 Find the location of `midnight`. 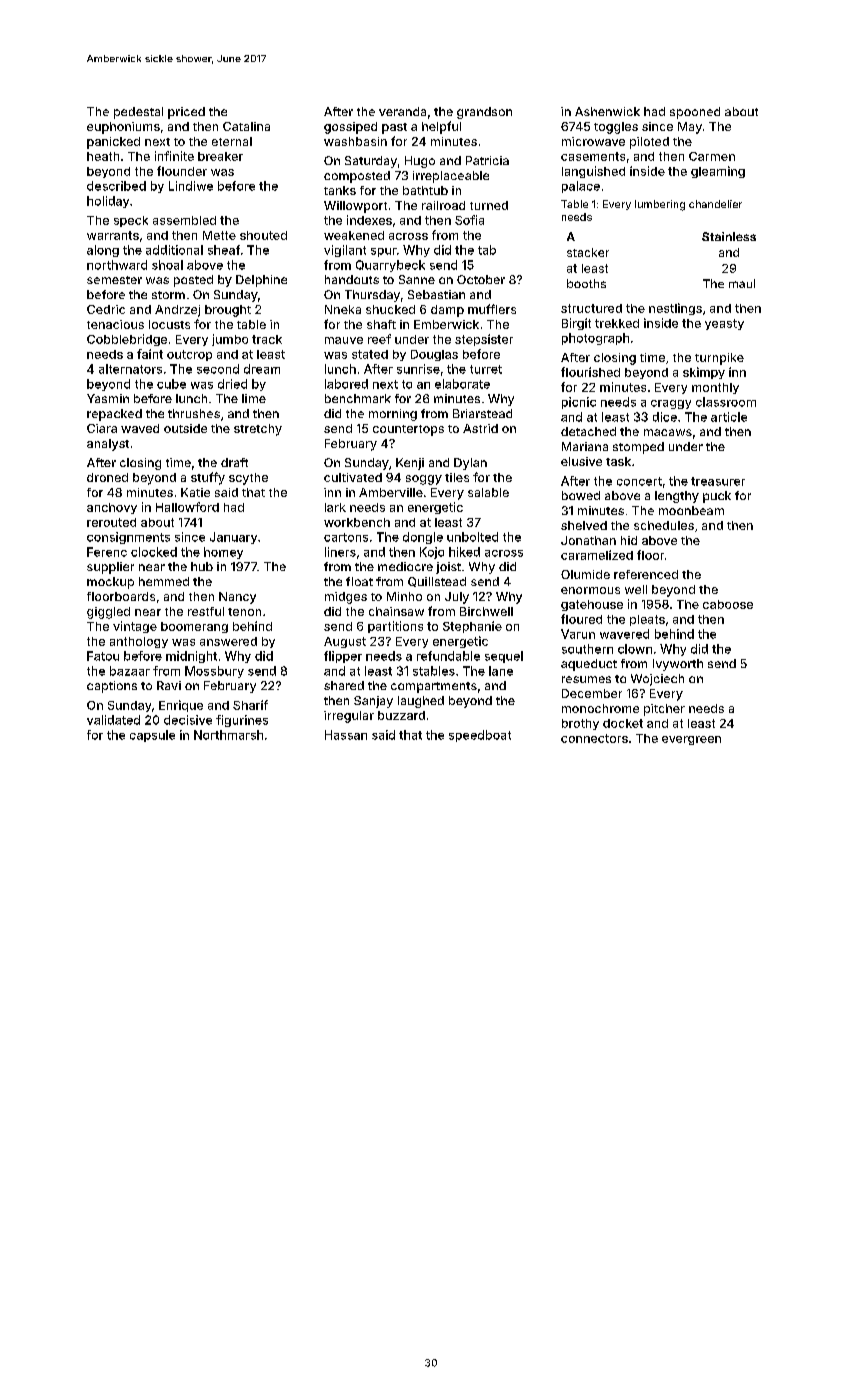

midnight is located at coordinates (191, 657).
